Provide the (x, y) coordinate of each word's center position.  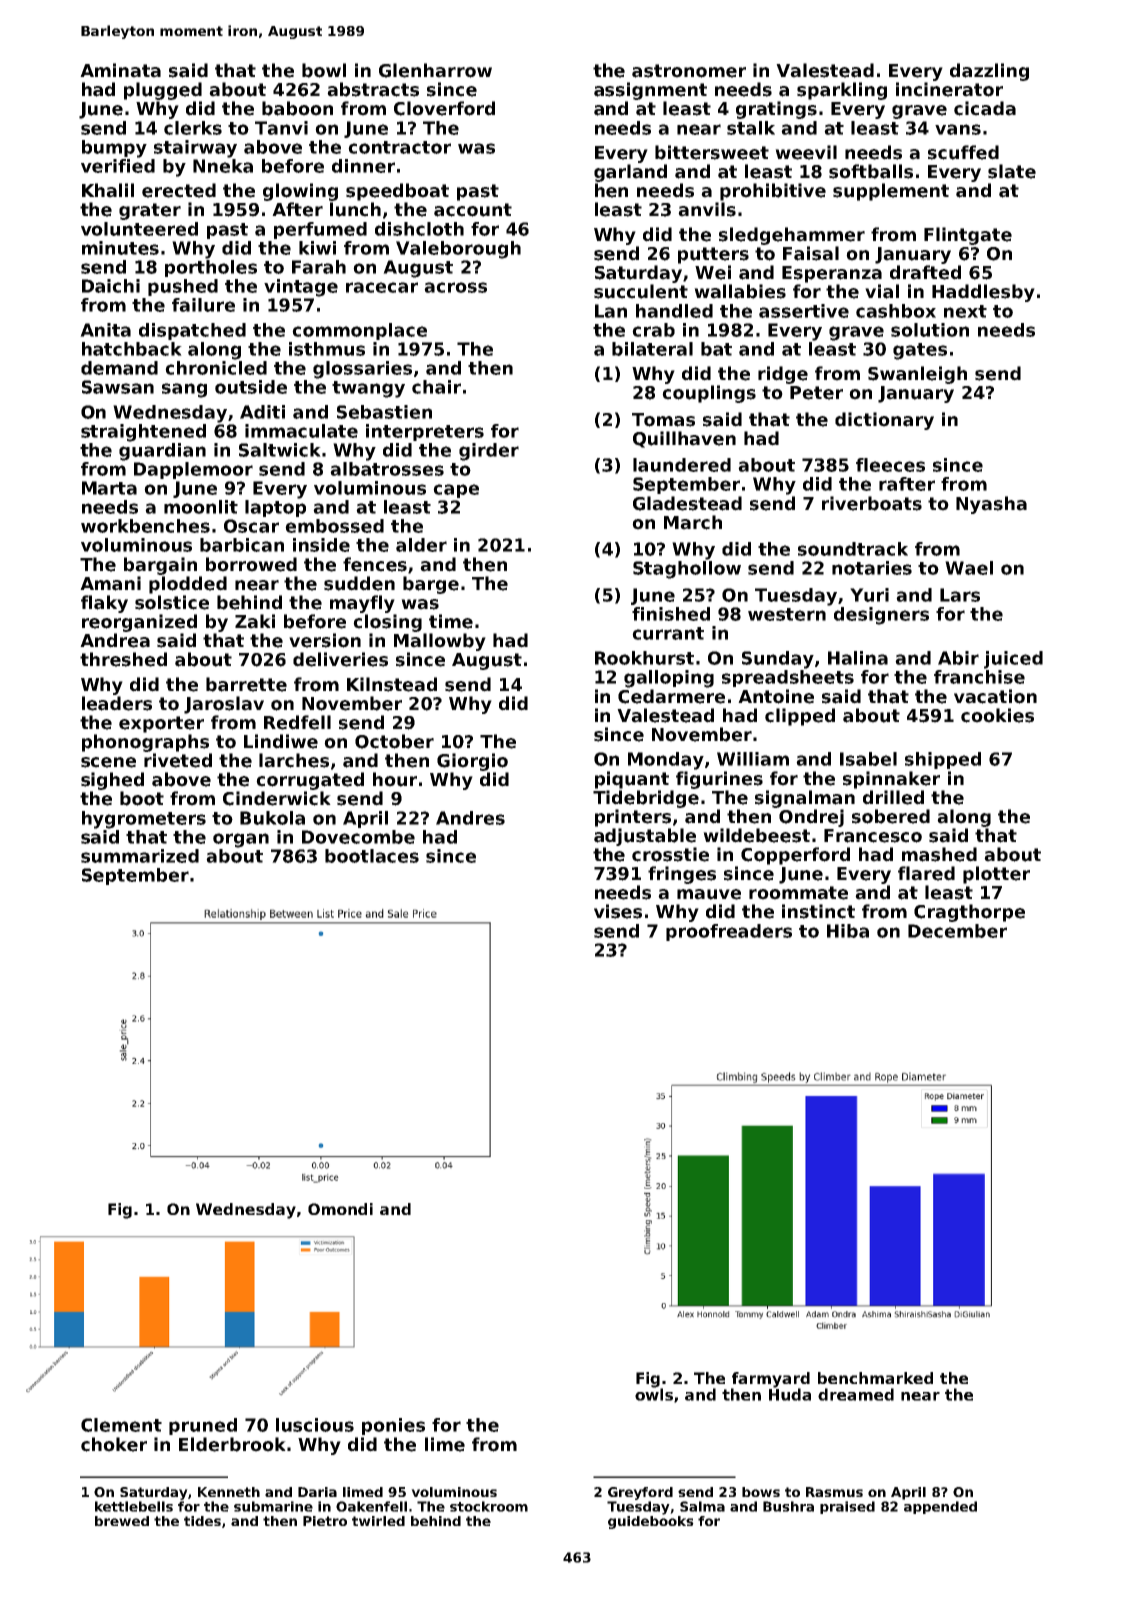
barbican (242, 545)
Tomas (663, 420)
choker (114, 1444)
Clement (121, 1425)
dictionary (884, 421)
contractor (399, 147)
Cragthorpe (969, 913)
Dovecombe (358, 837)
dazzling (989, 72)
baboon (297, 108)
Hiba (848, 931)
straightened (143, 433)
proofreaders (729, 932)
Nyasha (991, 505)
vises (618, 911)
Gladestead (687, 503)
